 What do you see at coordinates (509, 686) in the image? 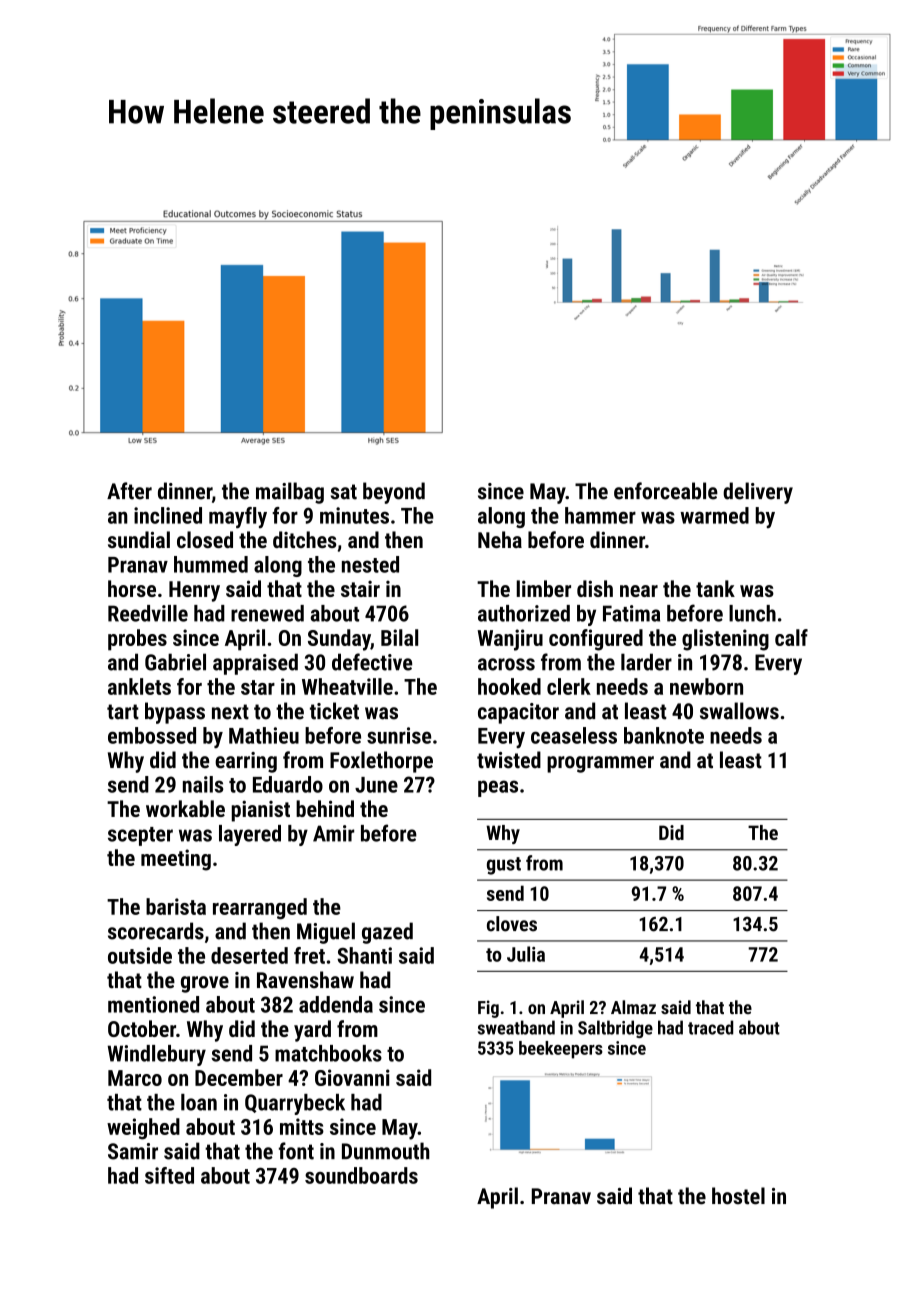
I see `hooked` at bounding box center [509, 686].
